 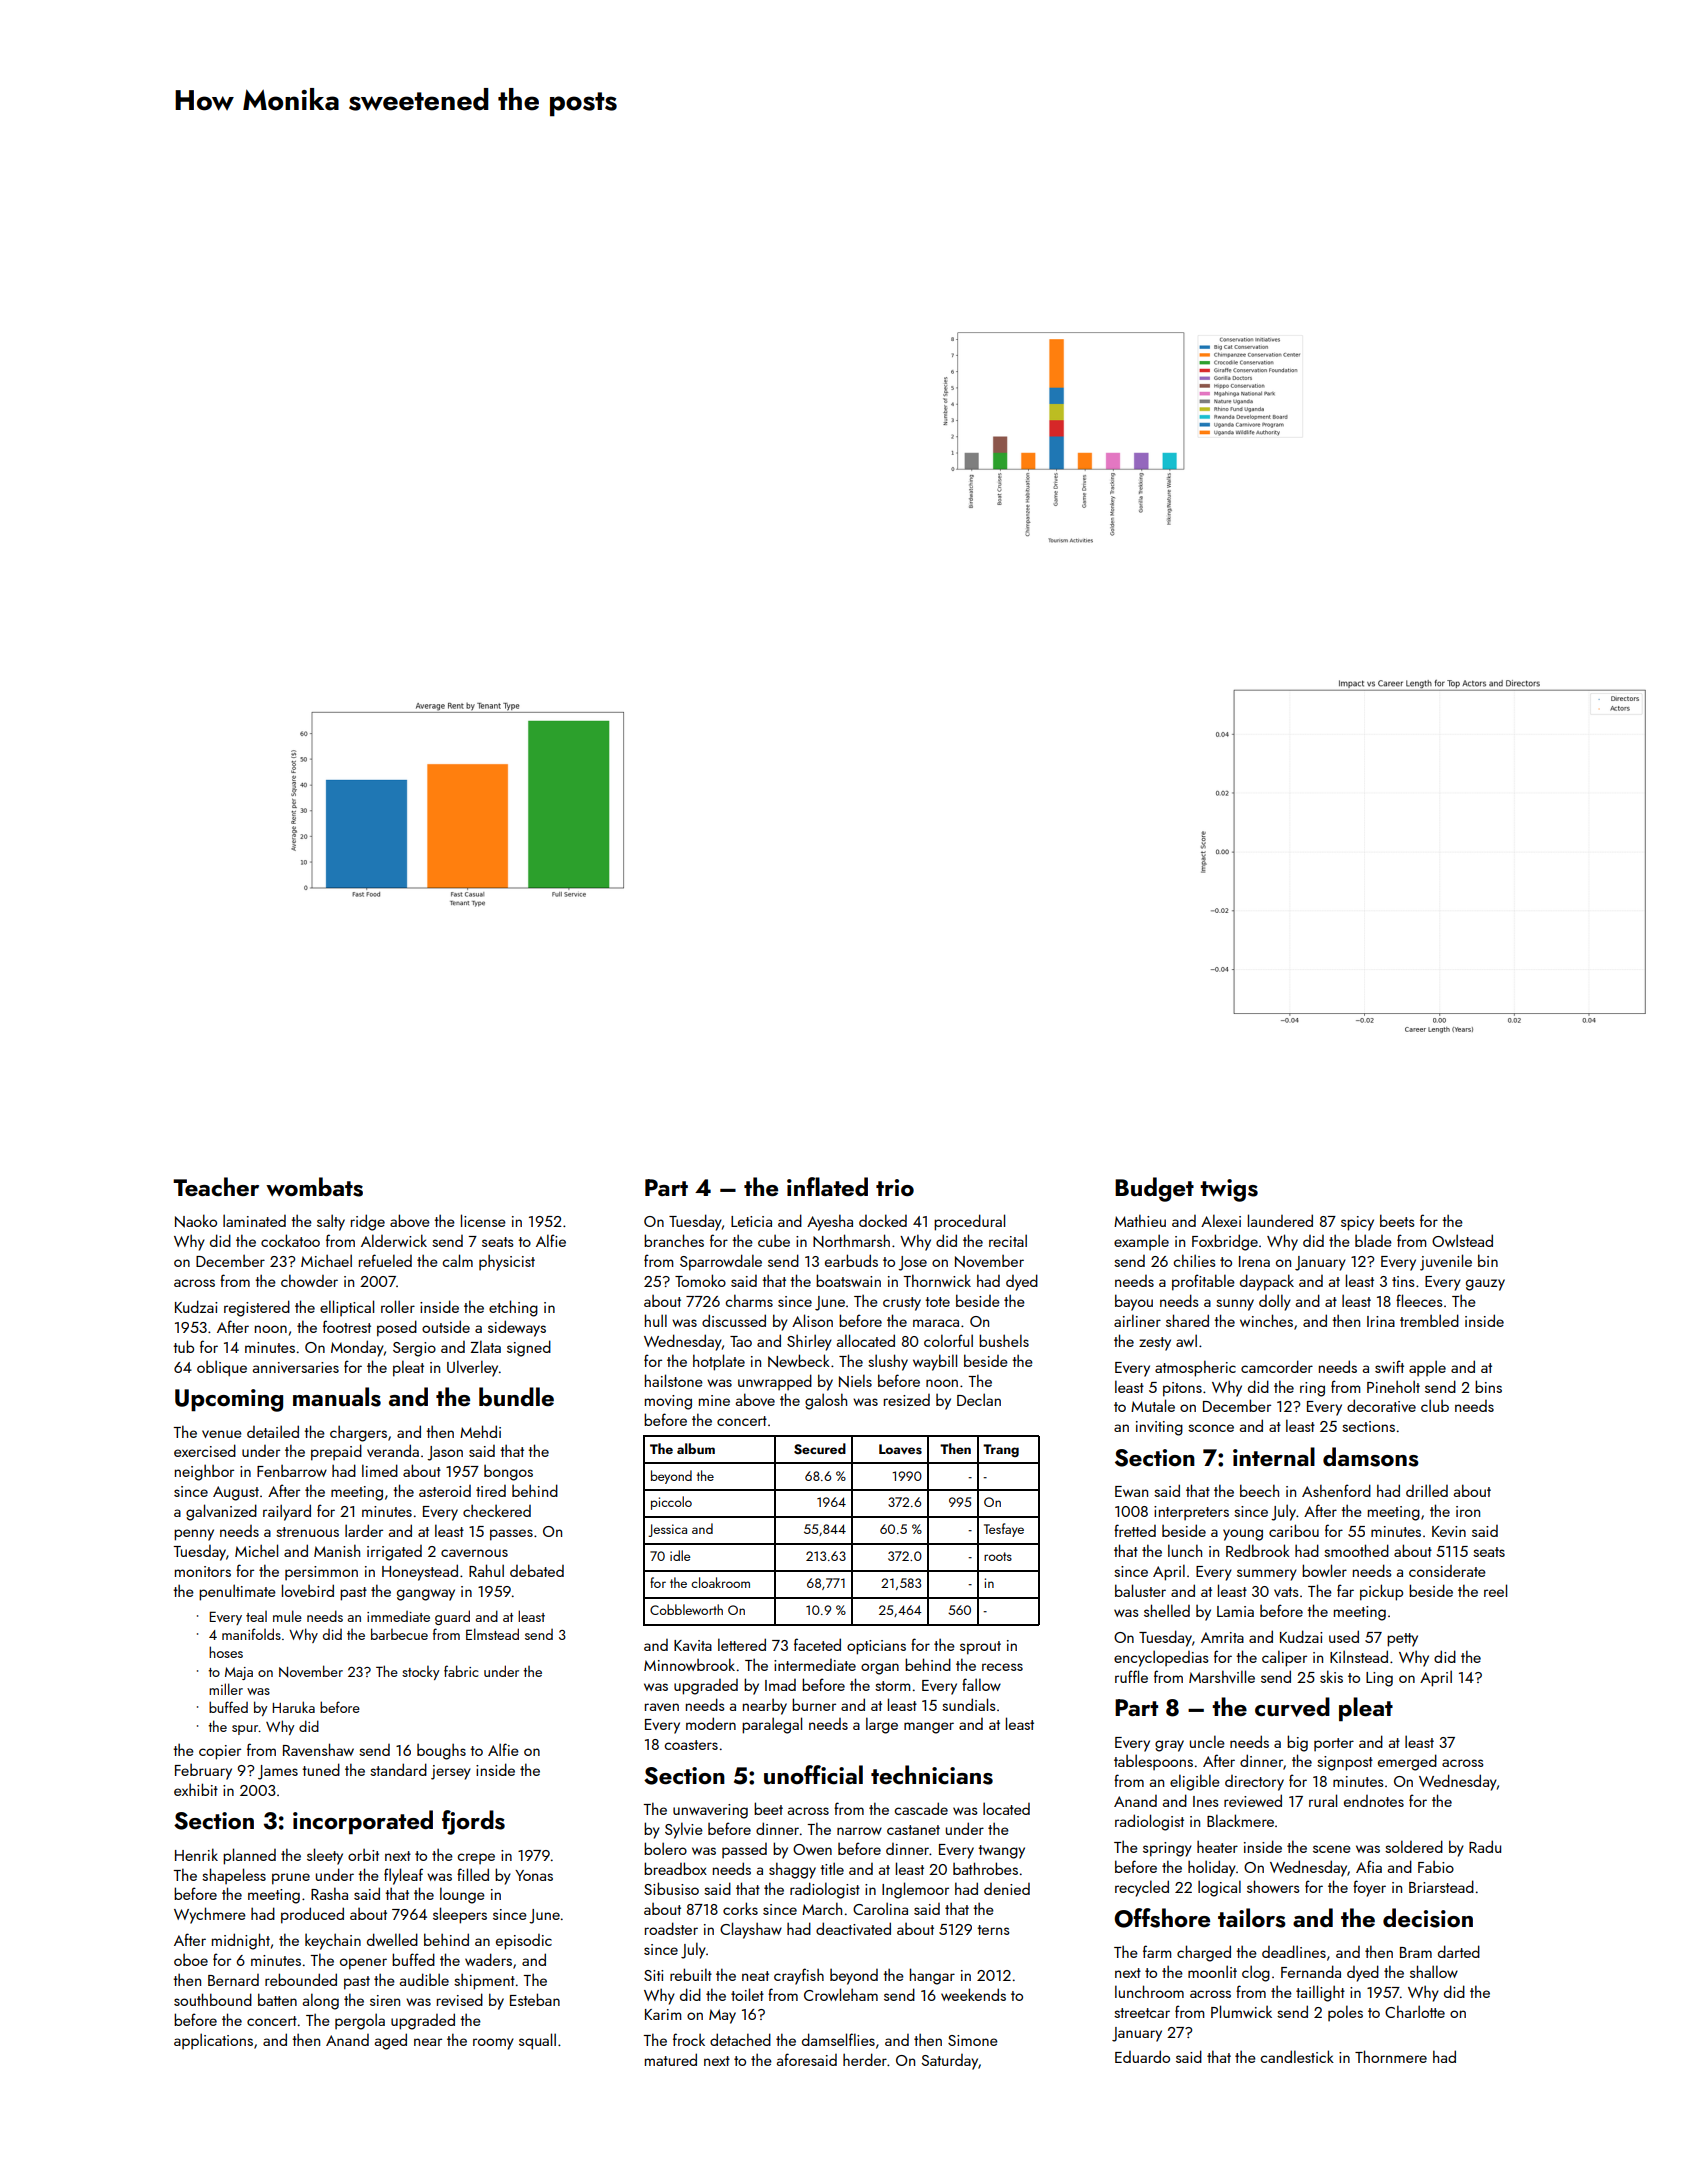 What do you see at coordinates (1222, 1637) in the screenshot?
I see `Amrita` at bounding box center [1222, 1637].
